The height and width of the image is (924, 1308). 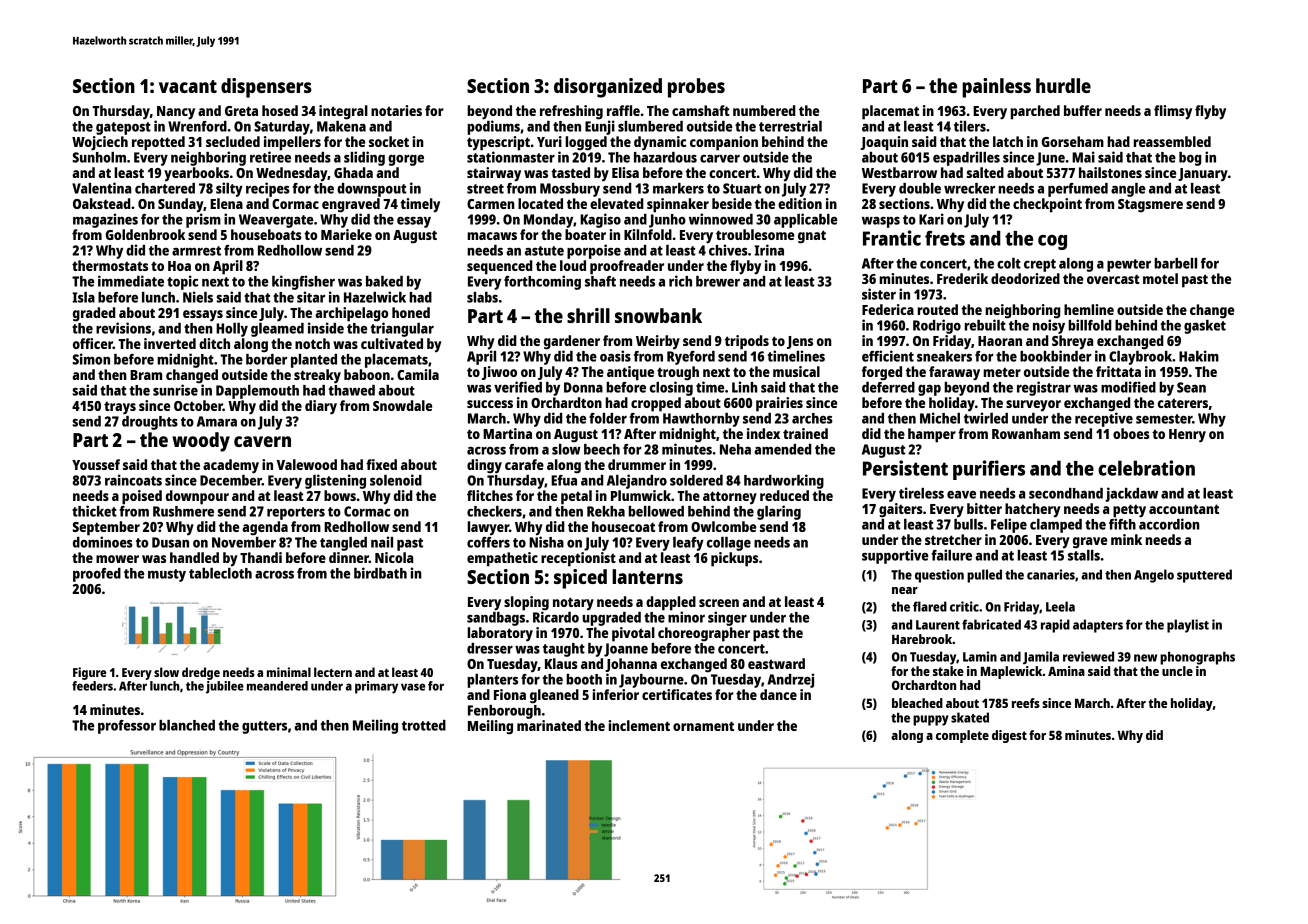 What do you see at coordinates (1188, 626) in the image?
I see `playlist` at bounding box center [1188, 626].
